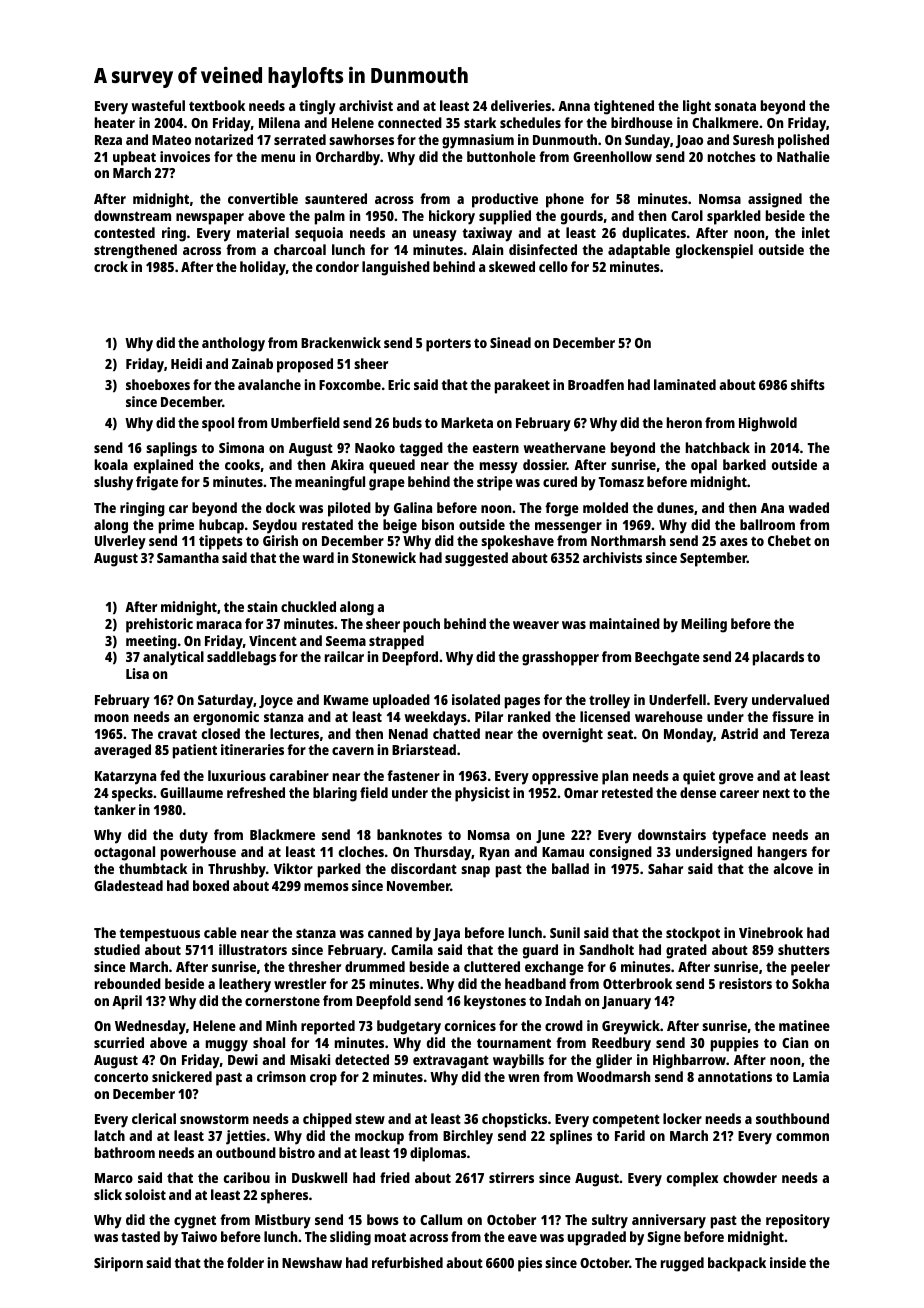 Image resolution: width=924 pixels, height=1308 pixels. Describe the element at coordinates (237, 775) in the screenshot. I see `luxurious` at that location.
